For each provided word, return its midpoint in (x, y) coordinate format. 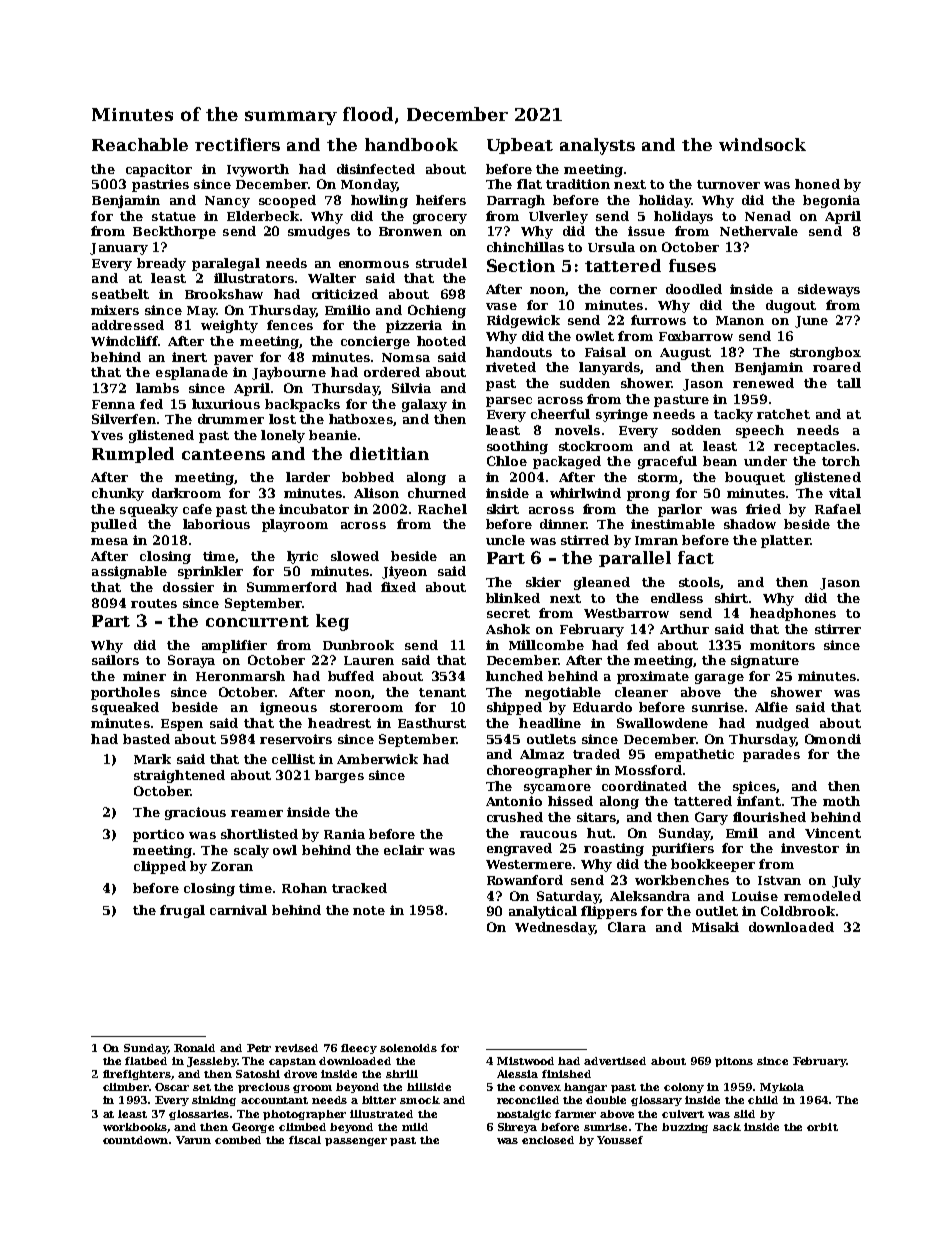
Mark (152, 759)
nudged (782, 724)
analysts (597, 146)
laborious (216, 524)
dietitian (389, 453)
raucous (548, 834)
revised (296, 1048)
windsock (762, 144)
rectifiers (237, 144)
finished (566, 1074)
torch (841, 461)
